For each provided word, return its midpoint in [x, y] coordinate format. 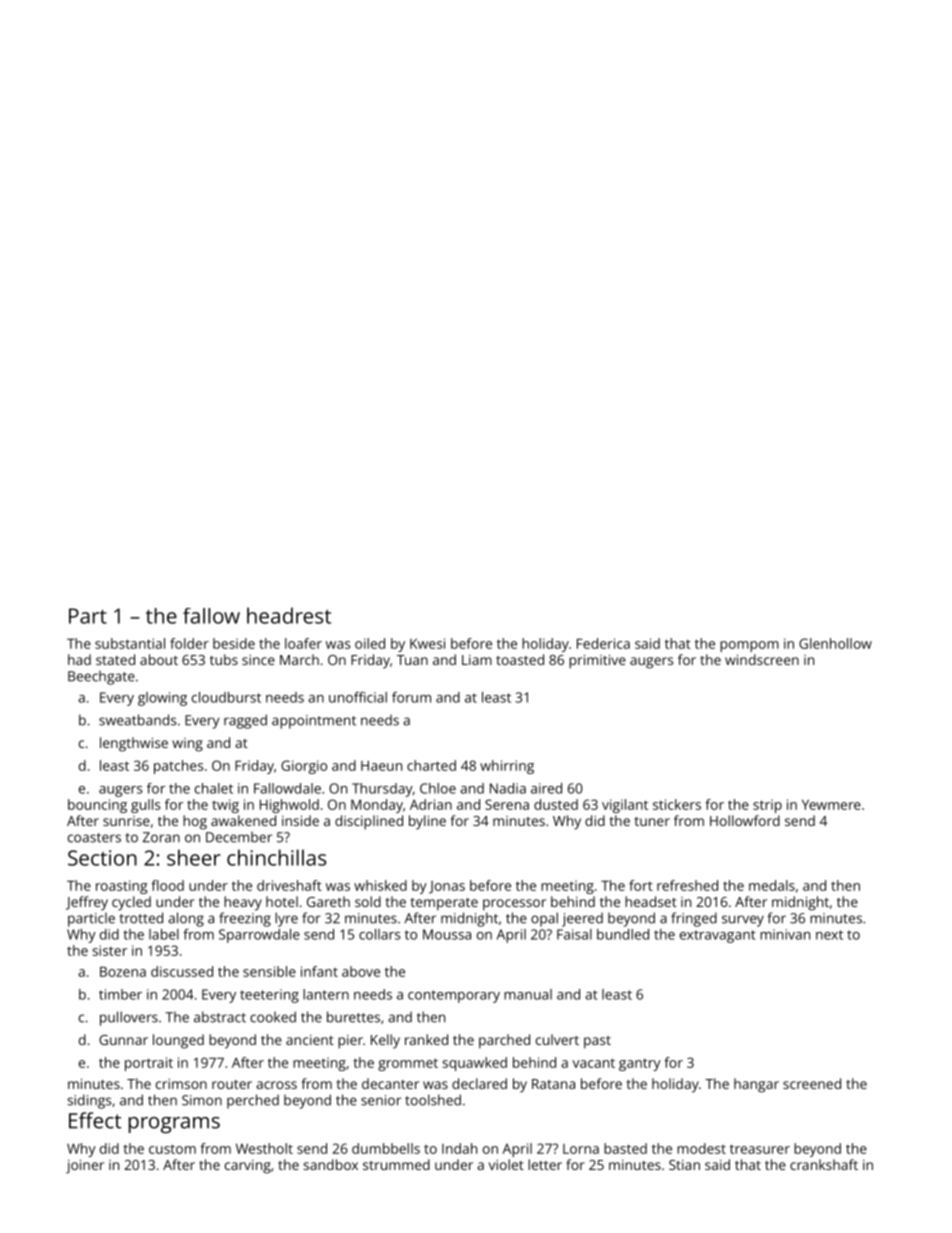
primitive [597, 662]
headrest [289, 615]
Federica [603, 643]
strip [767, 806]
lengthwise [134, 744]
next [829, 935]
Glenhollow [835, 643]
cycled [131, 903]
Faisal [574, 934]
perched [253, 1101]
